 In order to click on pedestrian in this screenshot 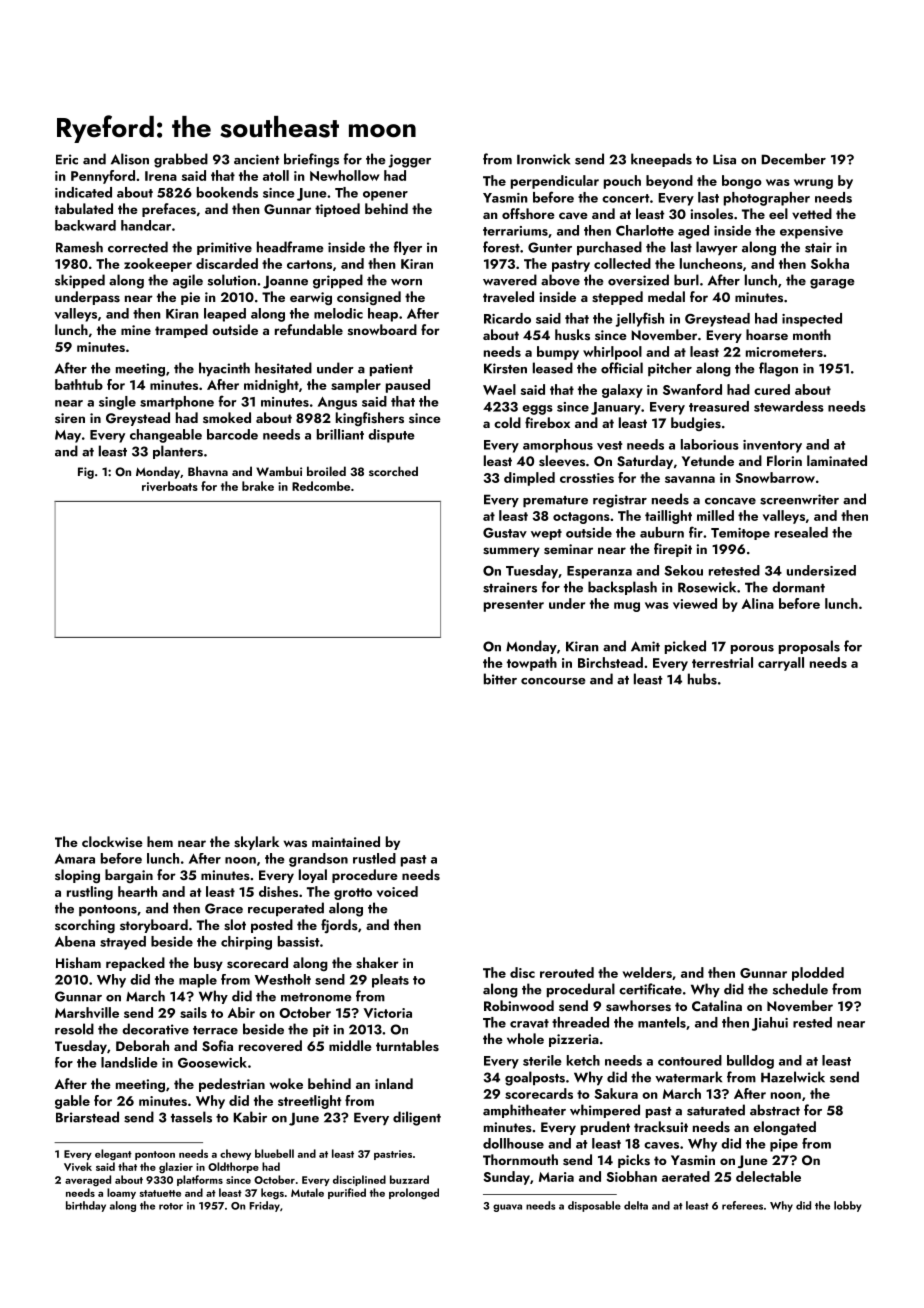, I will do `click(232, 1085)`.
